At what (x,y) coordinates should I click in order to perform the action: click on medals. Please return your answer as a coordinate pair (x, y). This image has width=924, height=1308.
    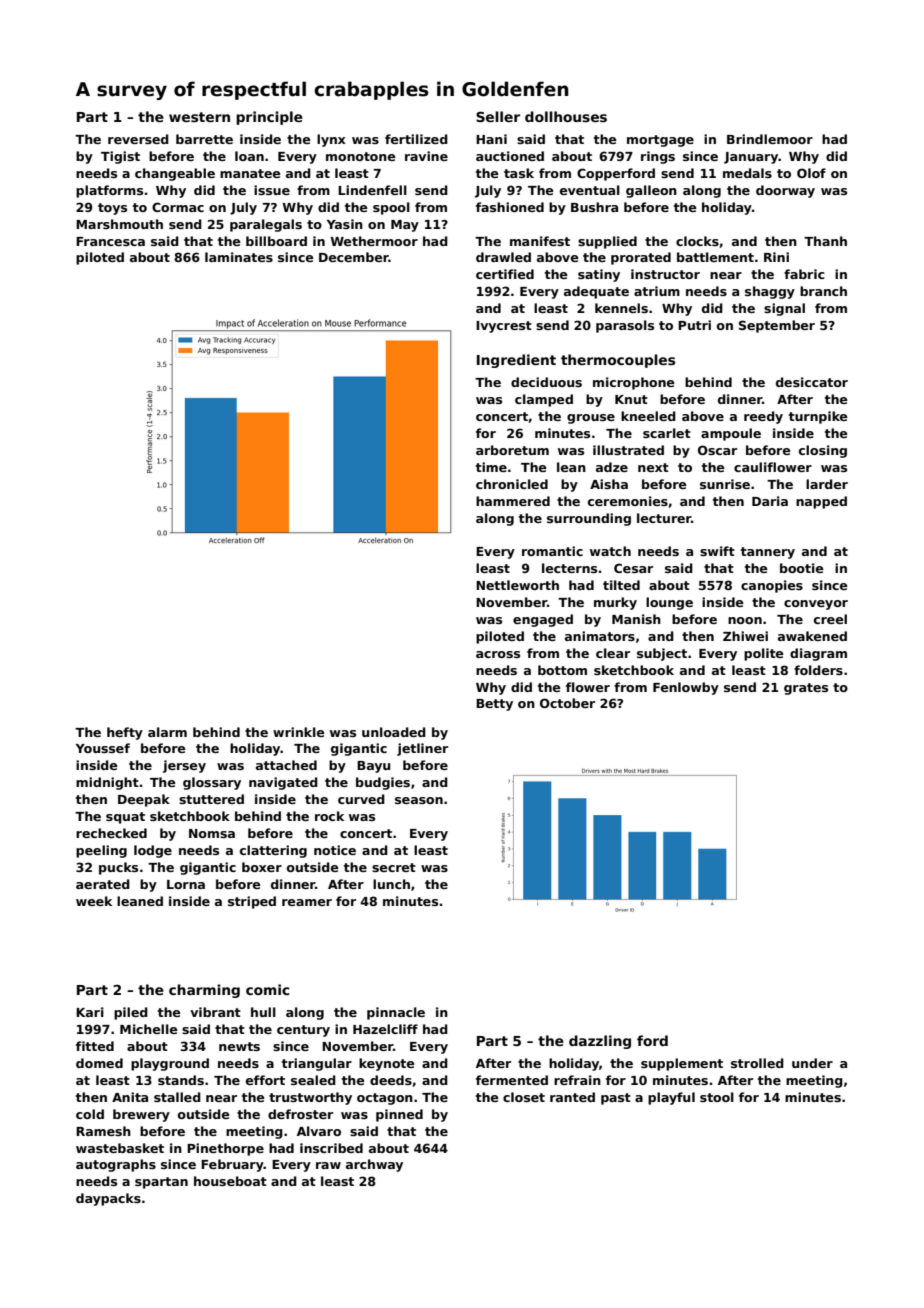
    Looking at the image, I should click on (747, 173).
